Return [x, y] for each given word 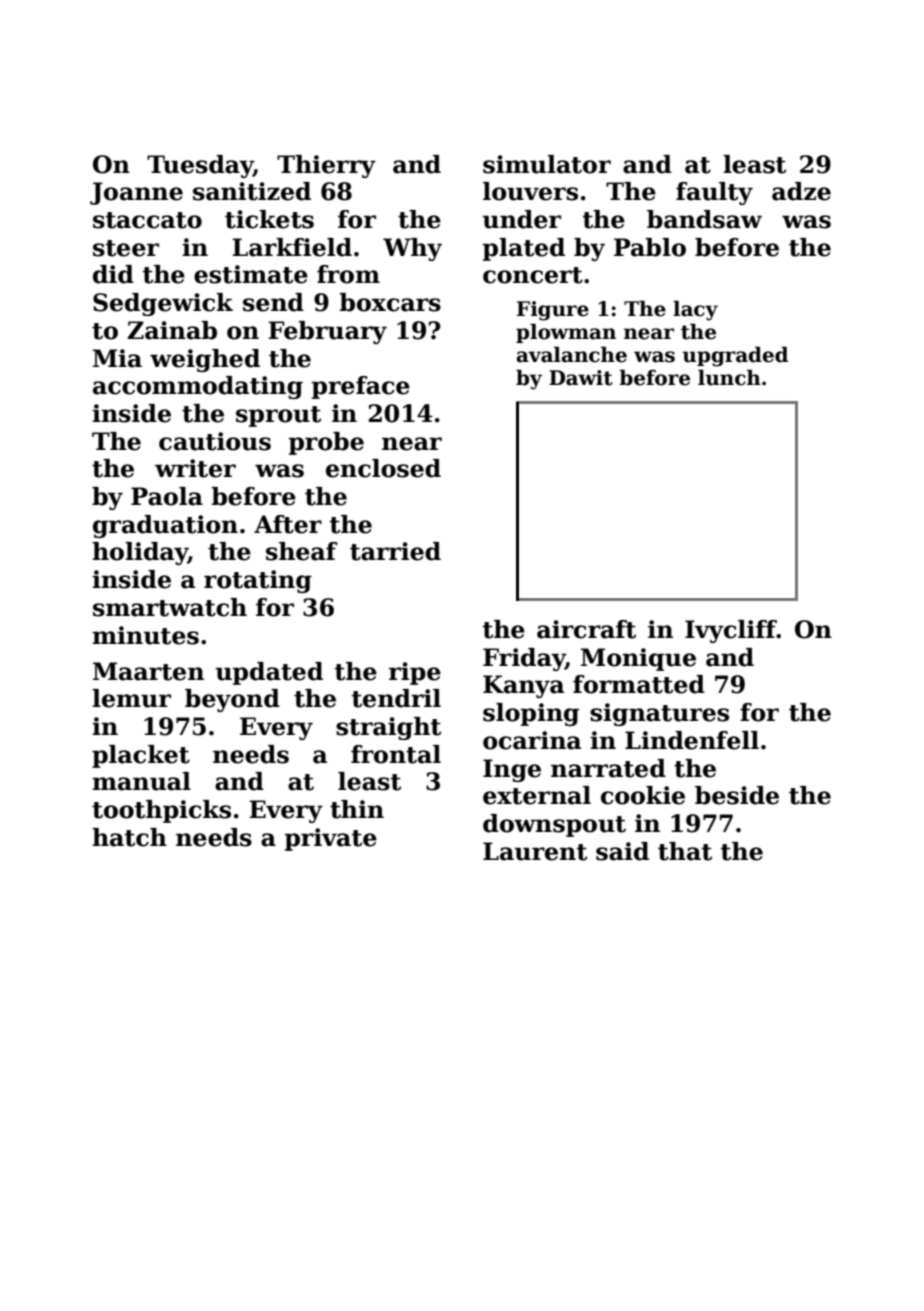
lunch [729, 377]
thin [357, 809]
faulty [714, 193]
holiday [140, 553]
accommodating [198, 387]
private [331, 839]
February [327, 332]
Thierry [326, 166]
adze [801, 191]
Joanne [136, 193]
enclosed [383, 468]
